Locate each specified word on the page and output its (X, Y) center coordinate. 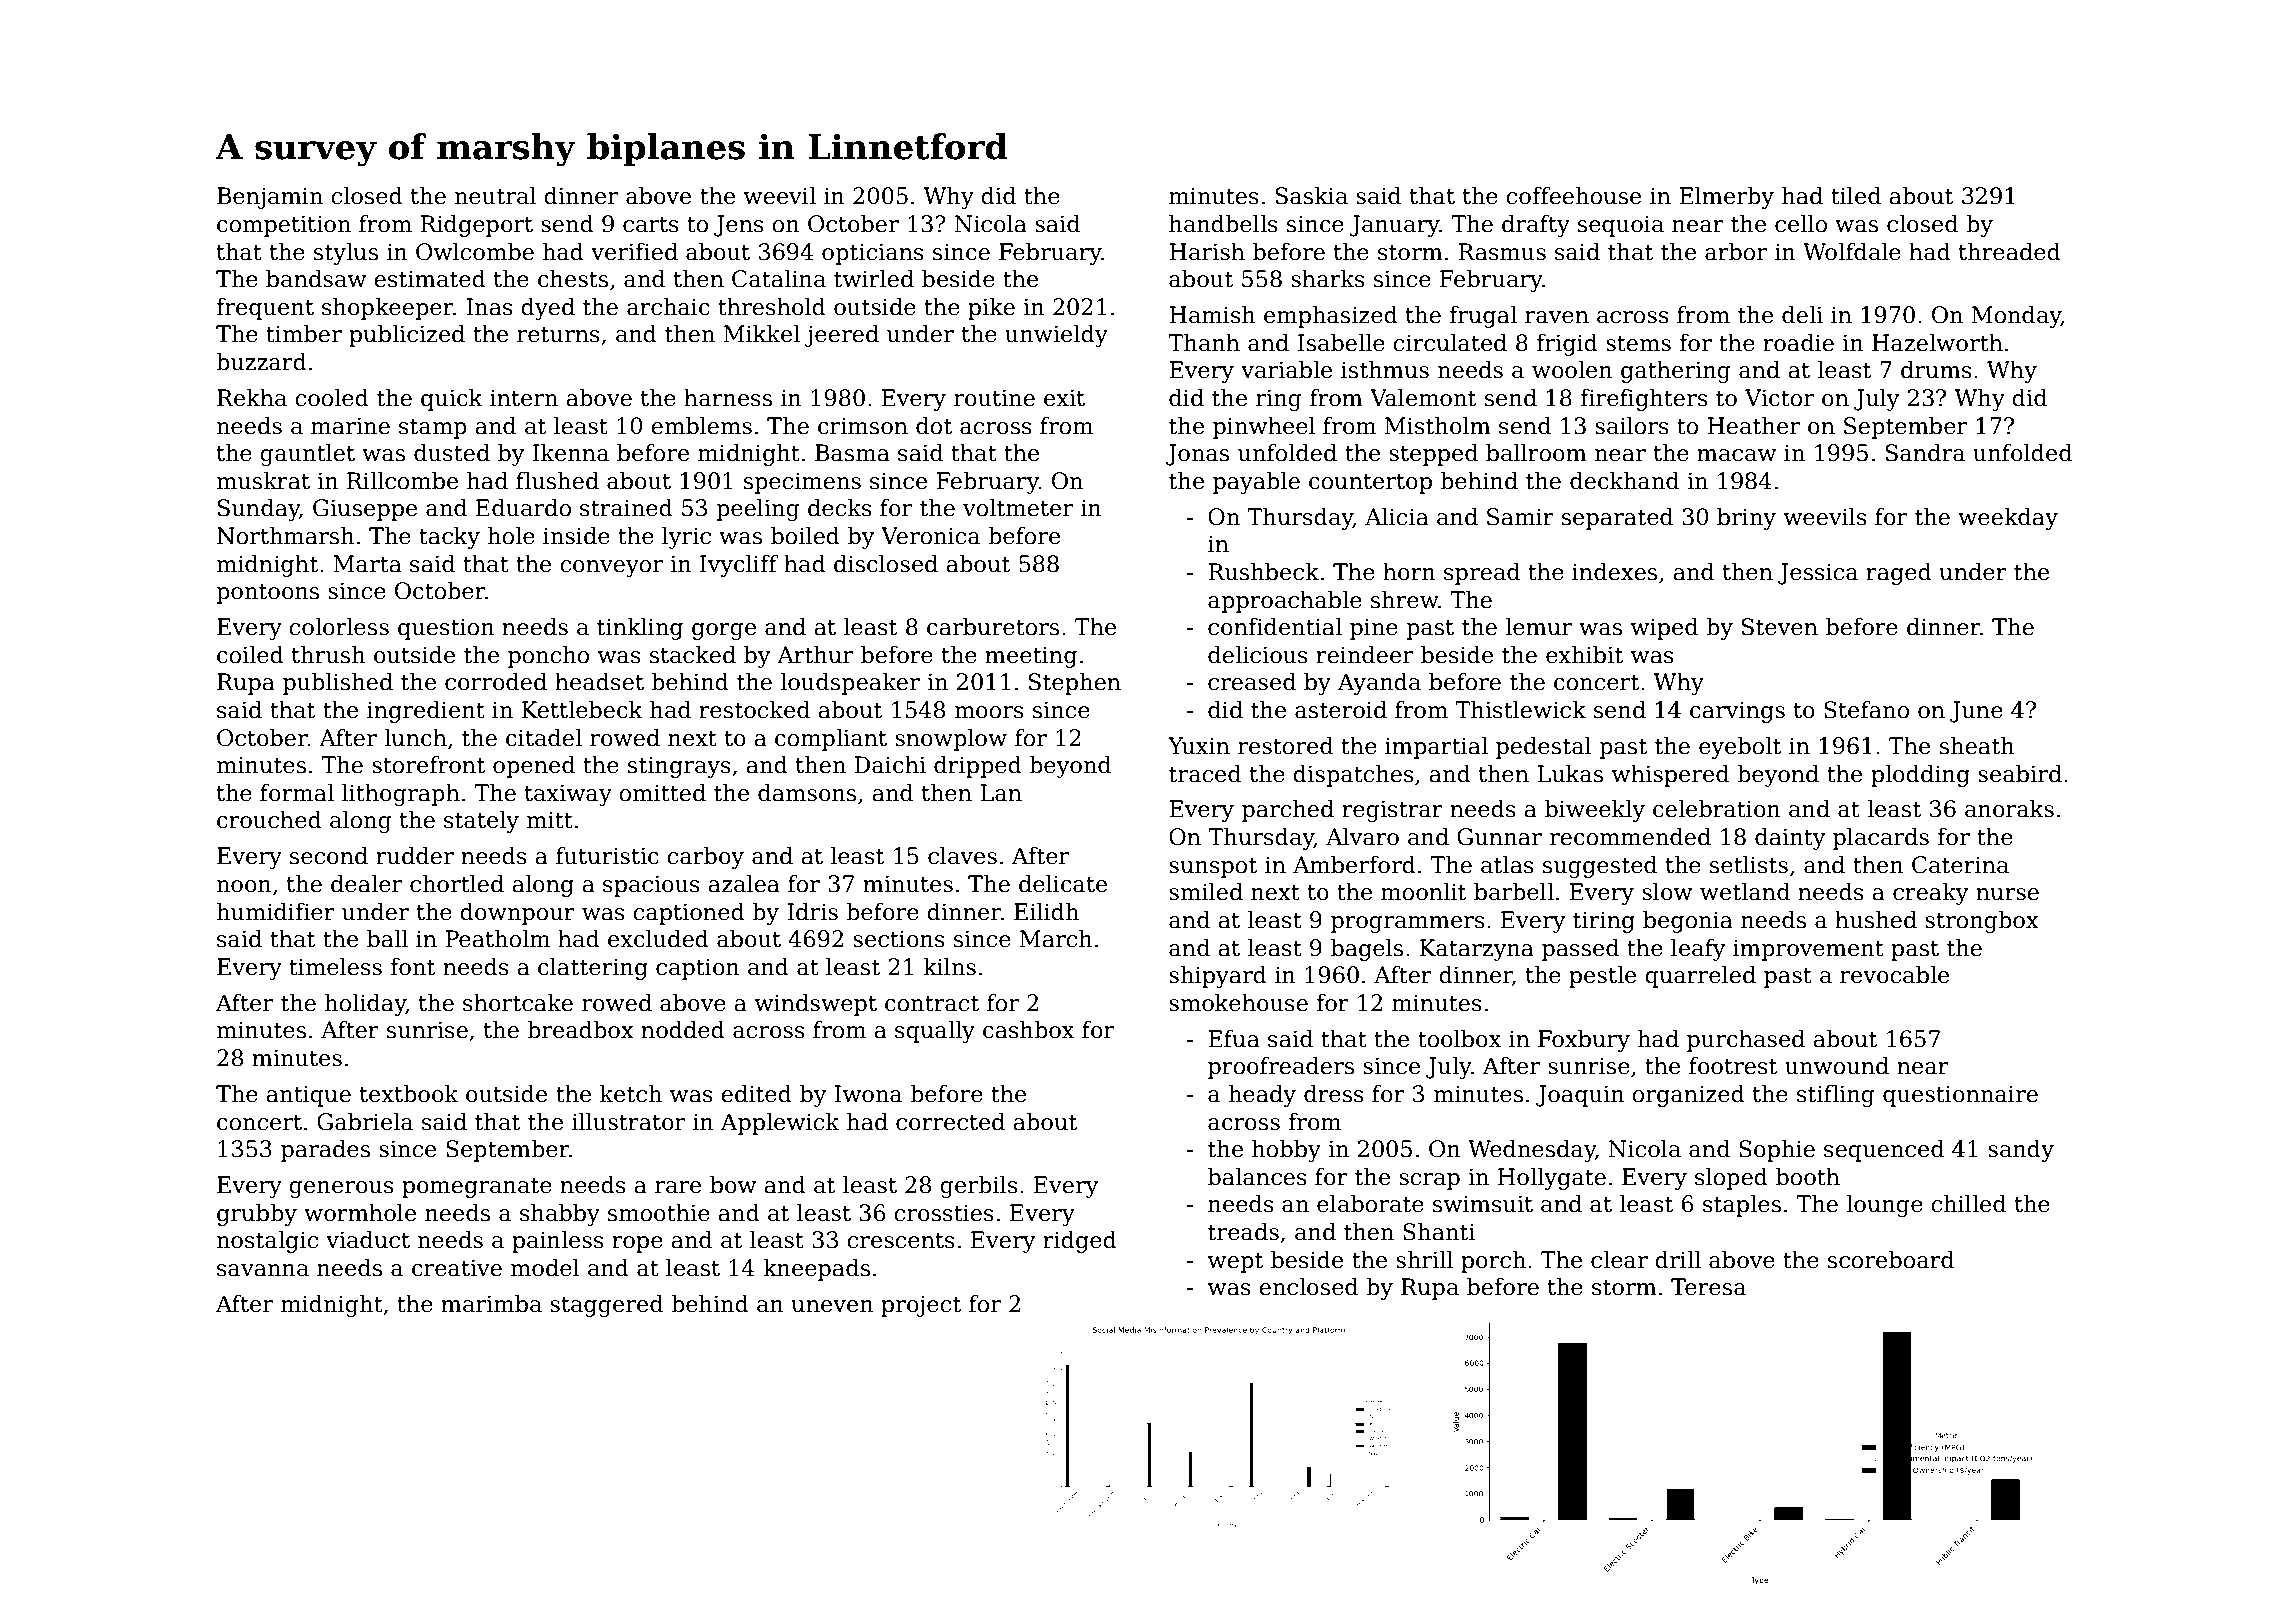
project (921, 1306)
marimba (491, 1304)
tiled (1856, 196)
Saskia (1312, 196)
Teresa (1708, 1287)
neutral (495, 196)
